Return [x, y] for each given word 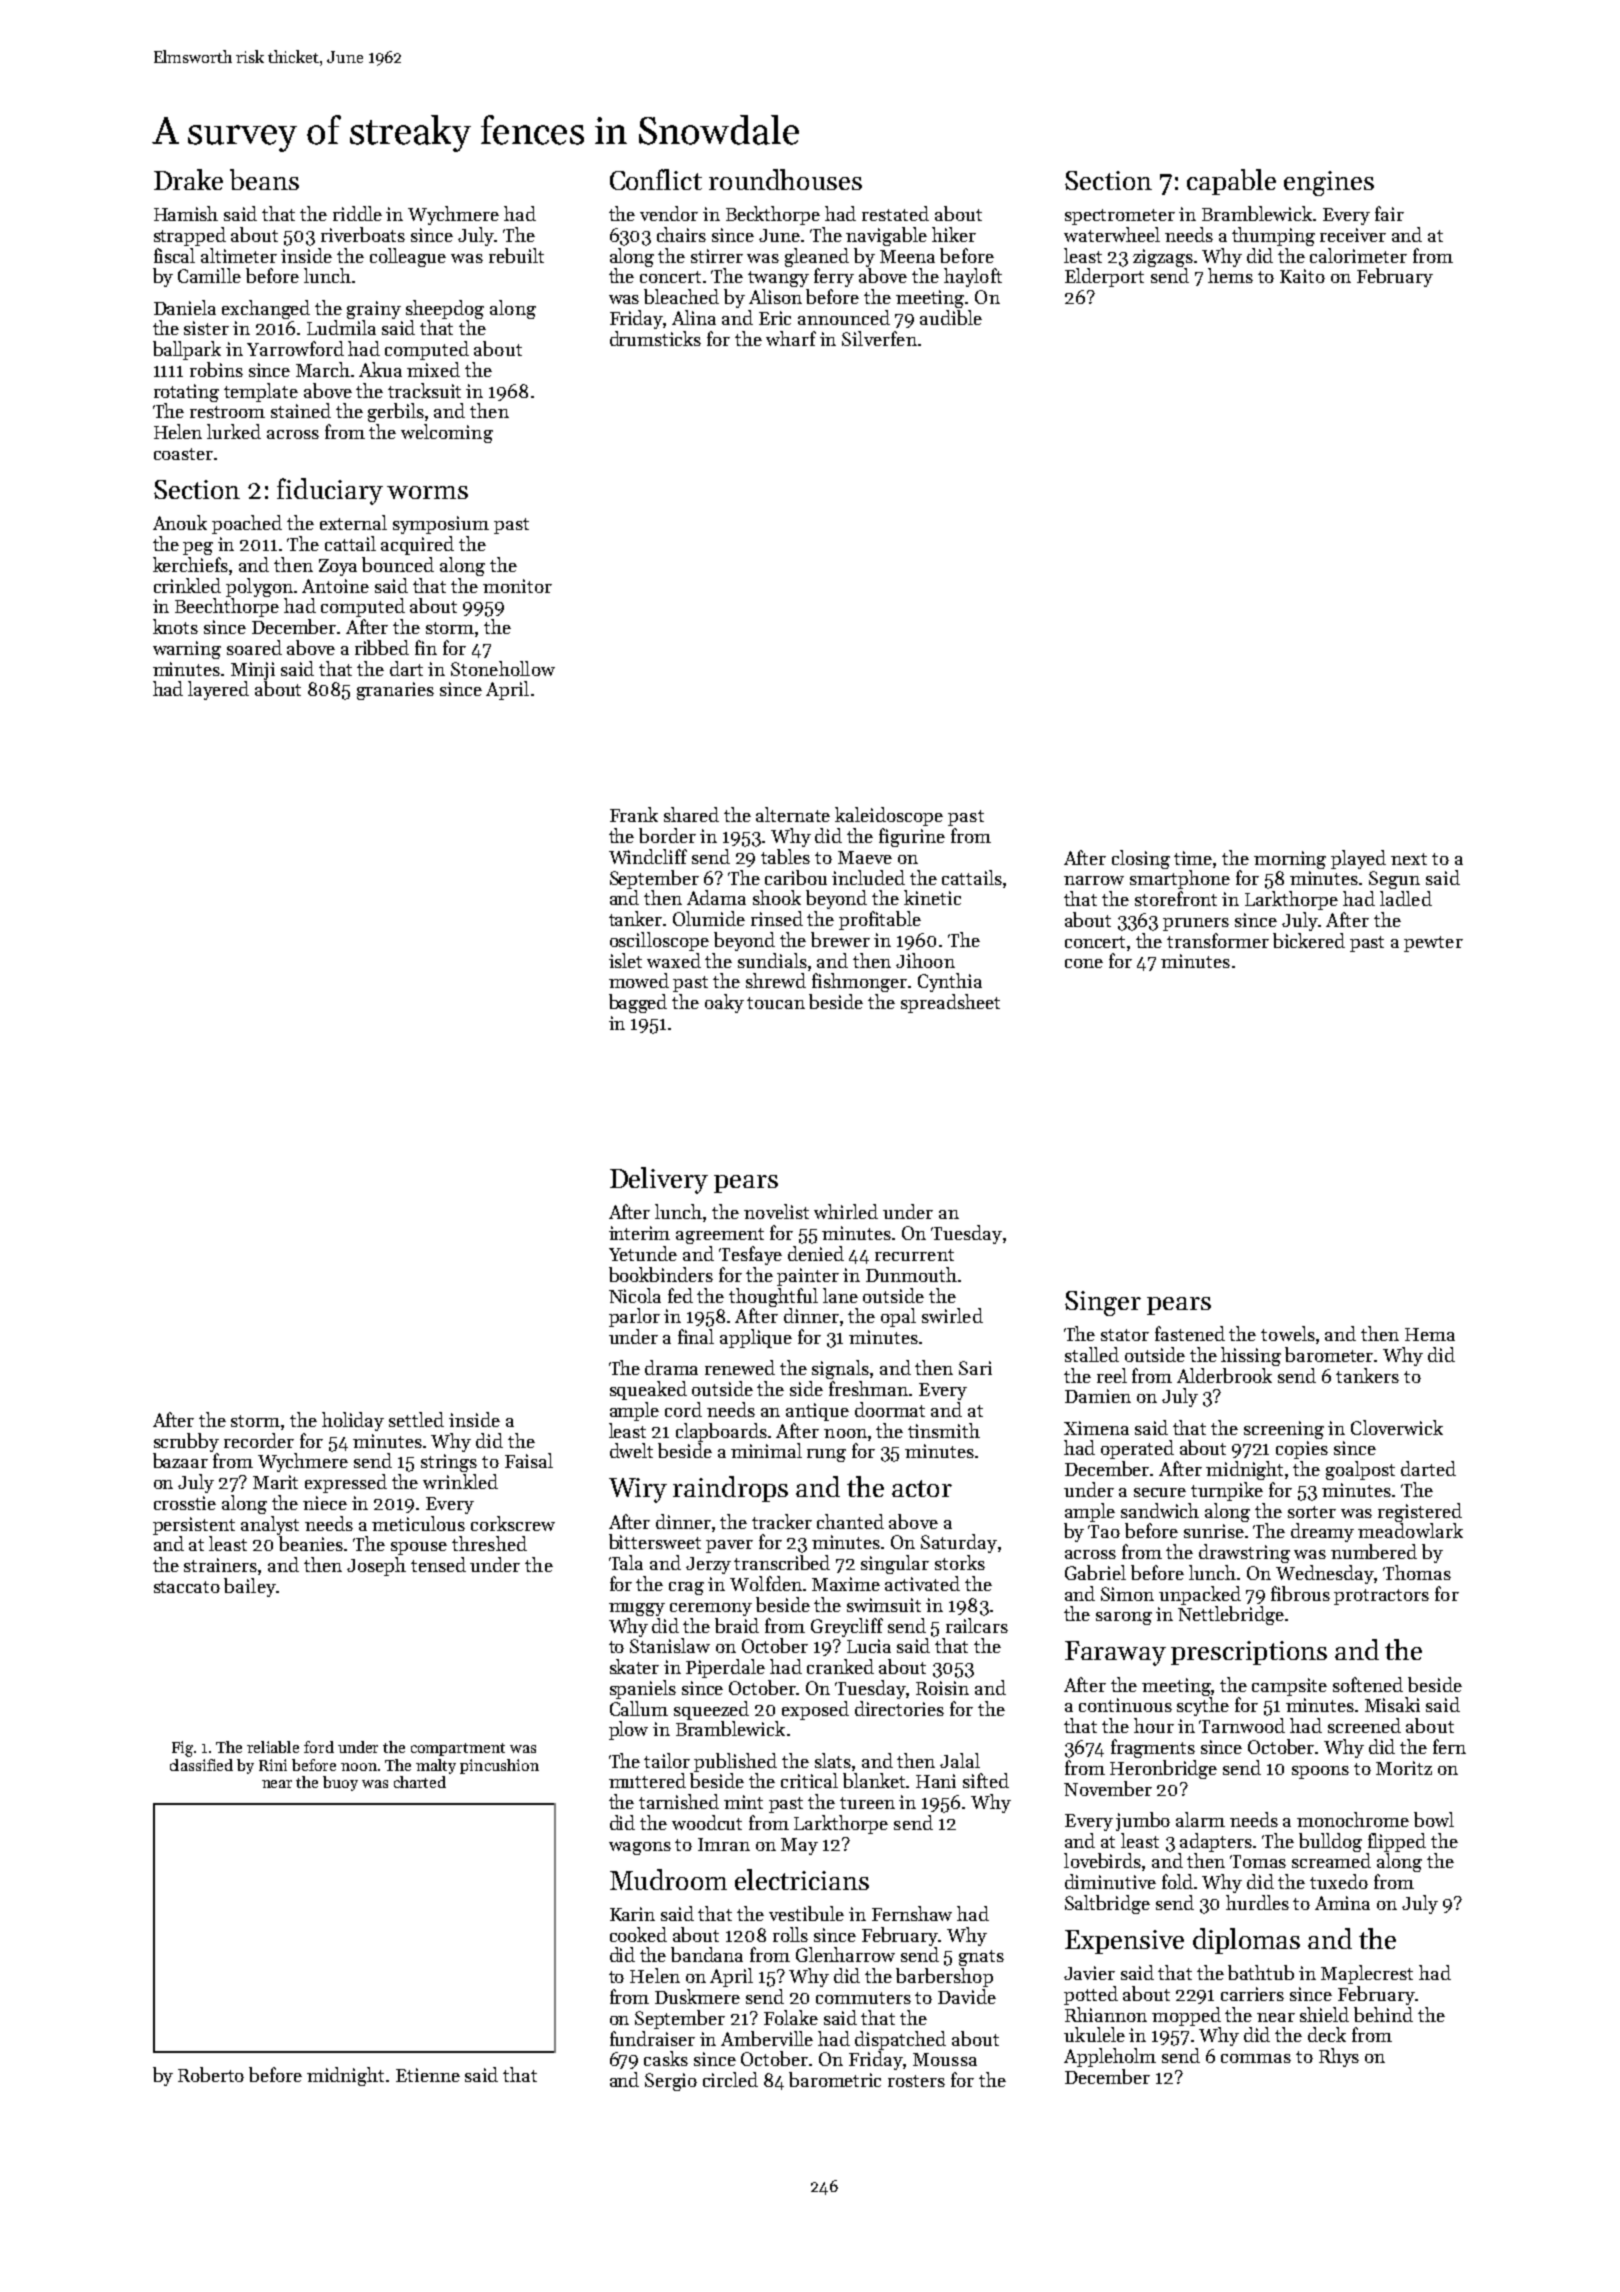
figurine [912, 837]
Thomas [1417, 1572]
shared [691, 814]
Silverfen [879, 338]
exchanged [266, 309]
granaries [395, 691]
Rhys [1339, 2057]
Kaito [1302, 276]
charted [420, 1782]
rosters [916, 2081]
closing [1141, 859]
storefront [1176, 898]
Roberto [211, 2074]
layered [218, 690]
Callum [639, 1708]
